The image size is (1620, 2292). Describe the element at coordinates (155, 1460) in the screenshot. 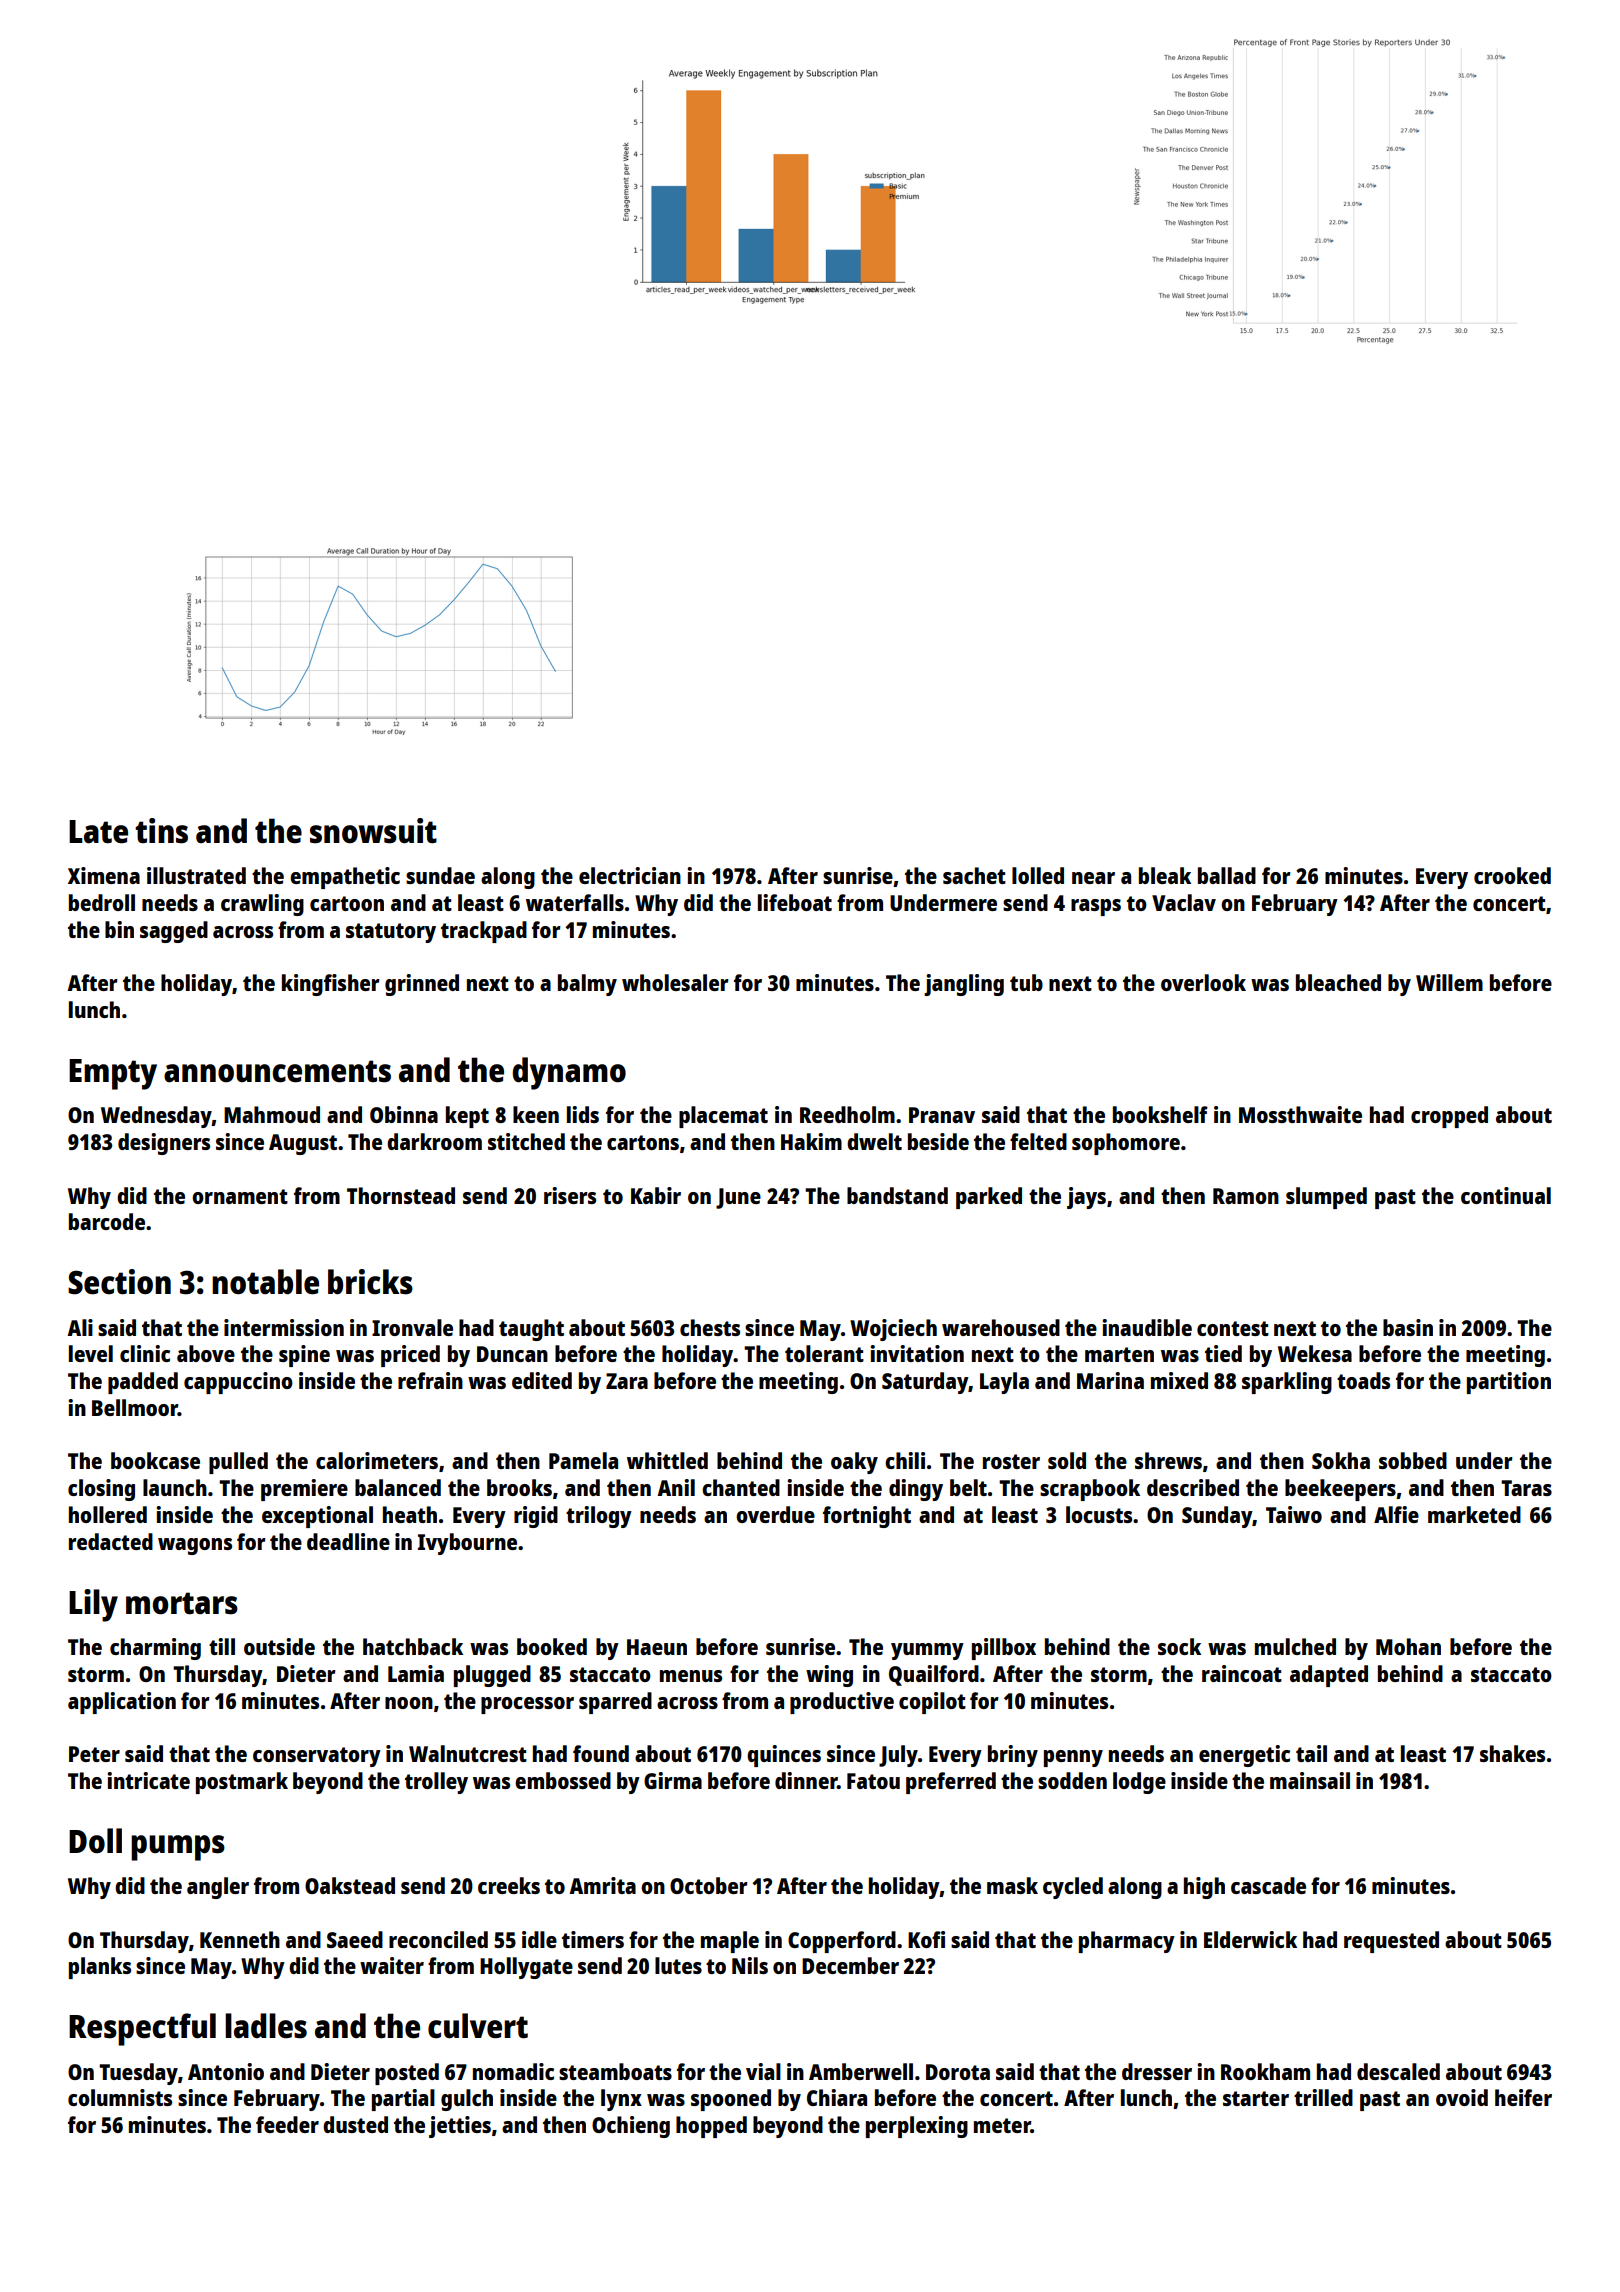

I see `bookcase` at that location.
